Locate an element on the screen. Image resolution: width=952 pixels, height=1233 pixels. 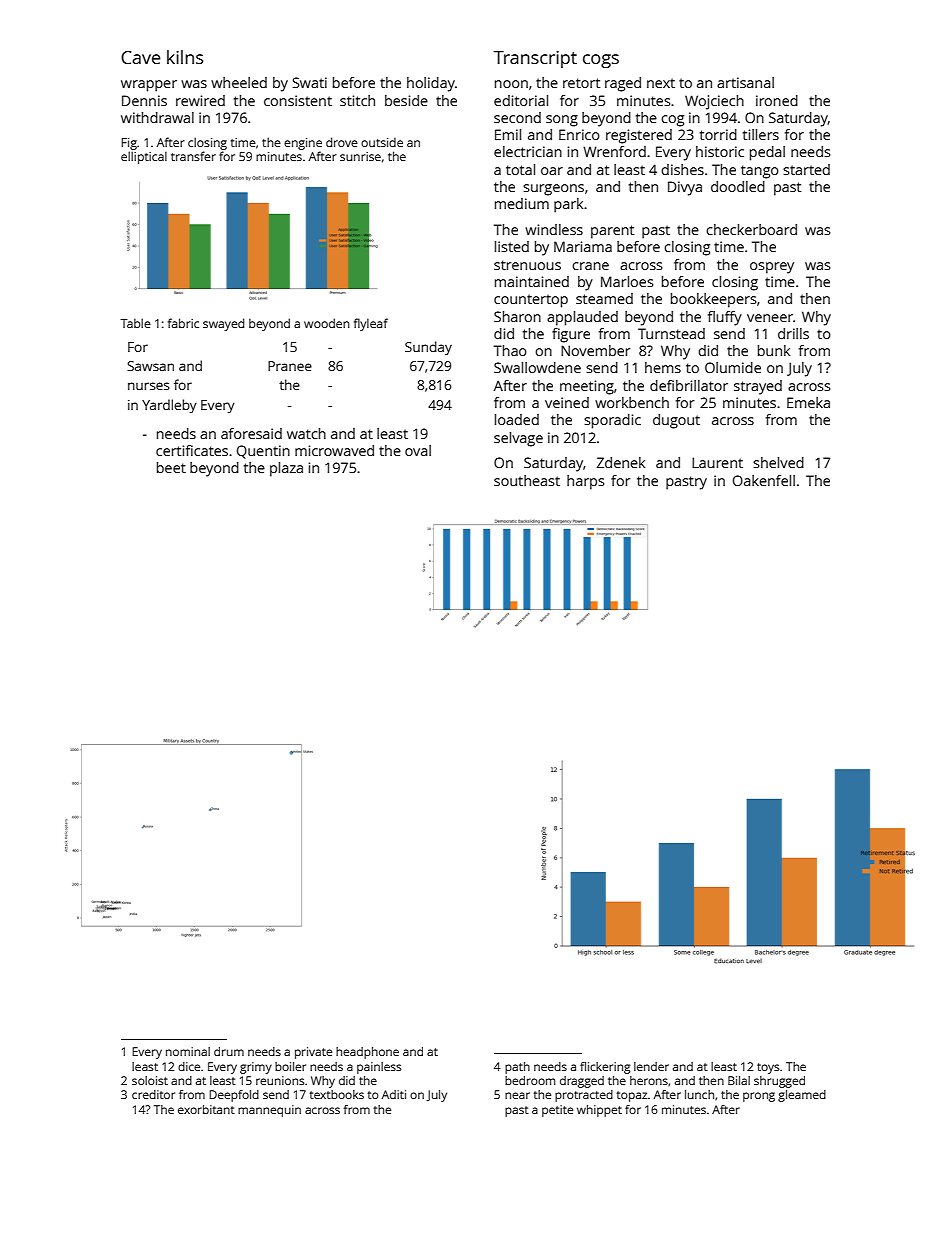
Emeka is located at coordinates (808, 402).
